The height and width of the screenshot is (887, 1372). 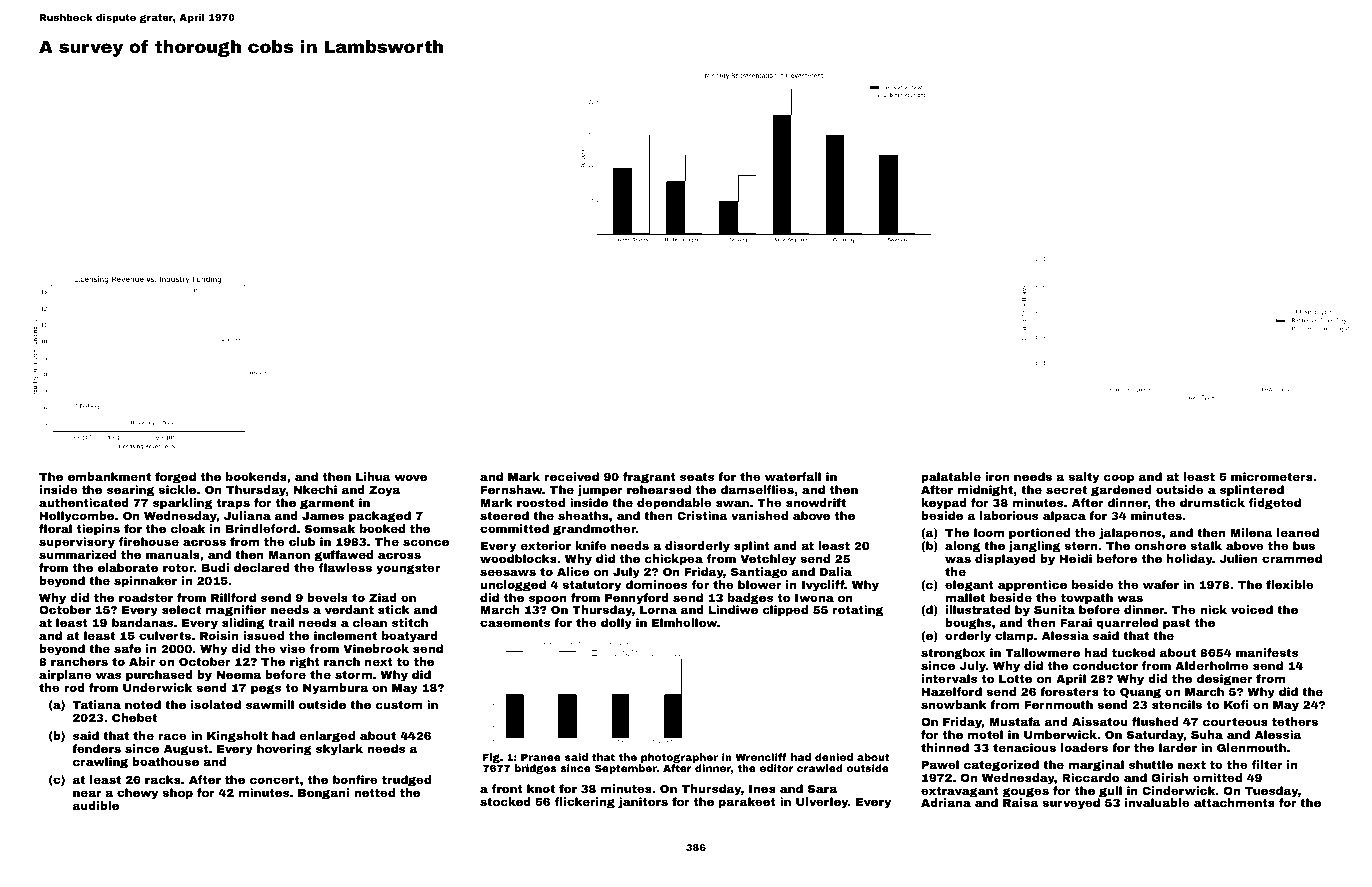 I want to click on crawling, so click(x=100, y=763).
